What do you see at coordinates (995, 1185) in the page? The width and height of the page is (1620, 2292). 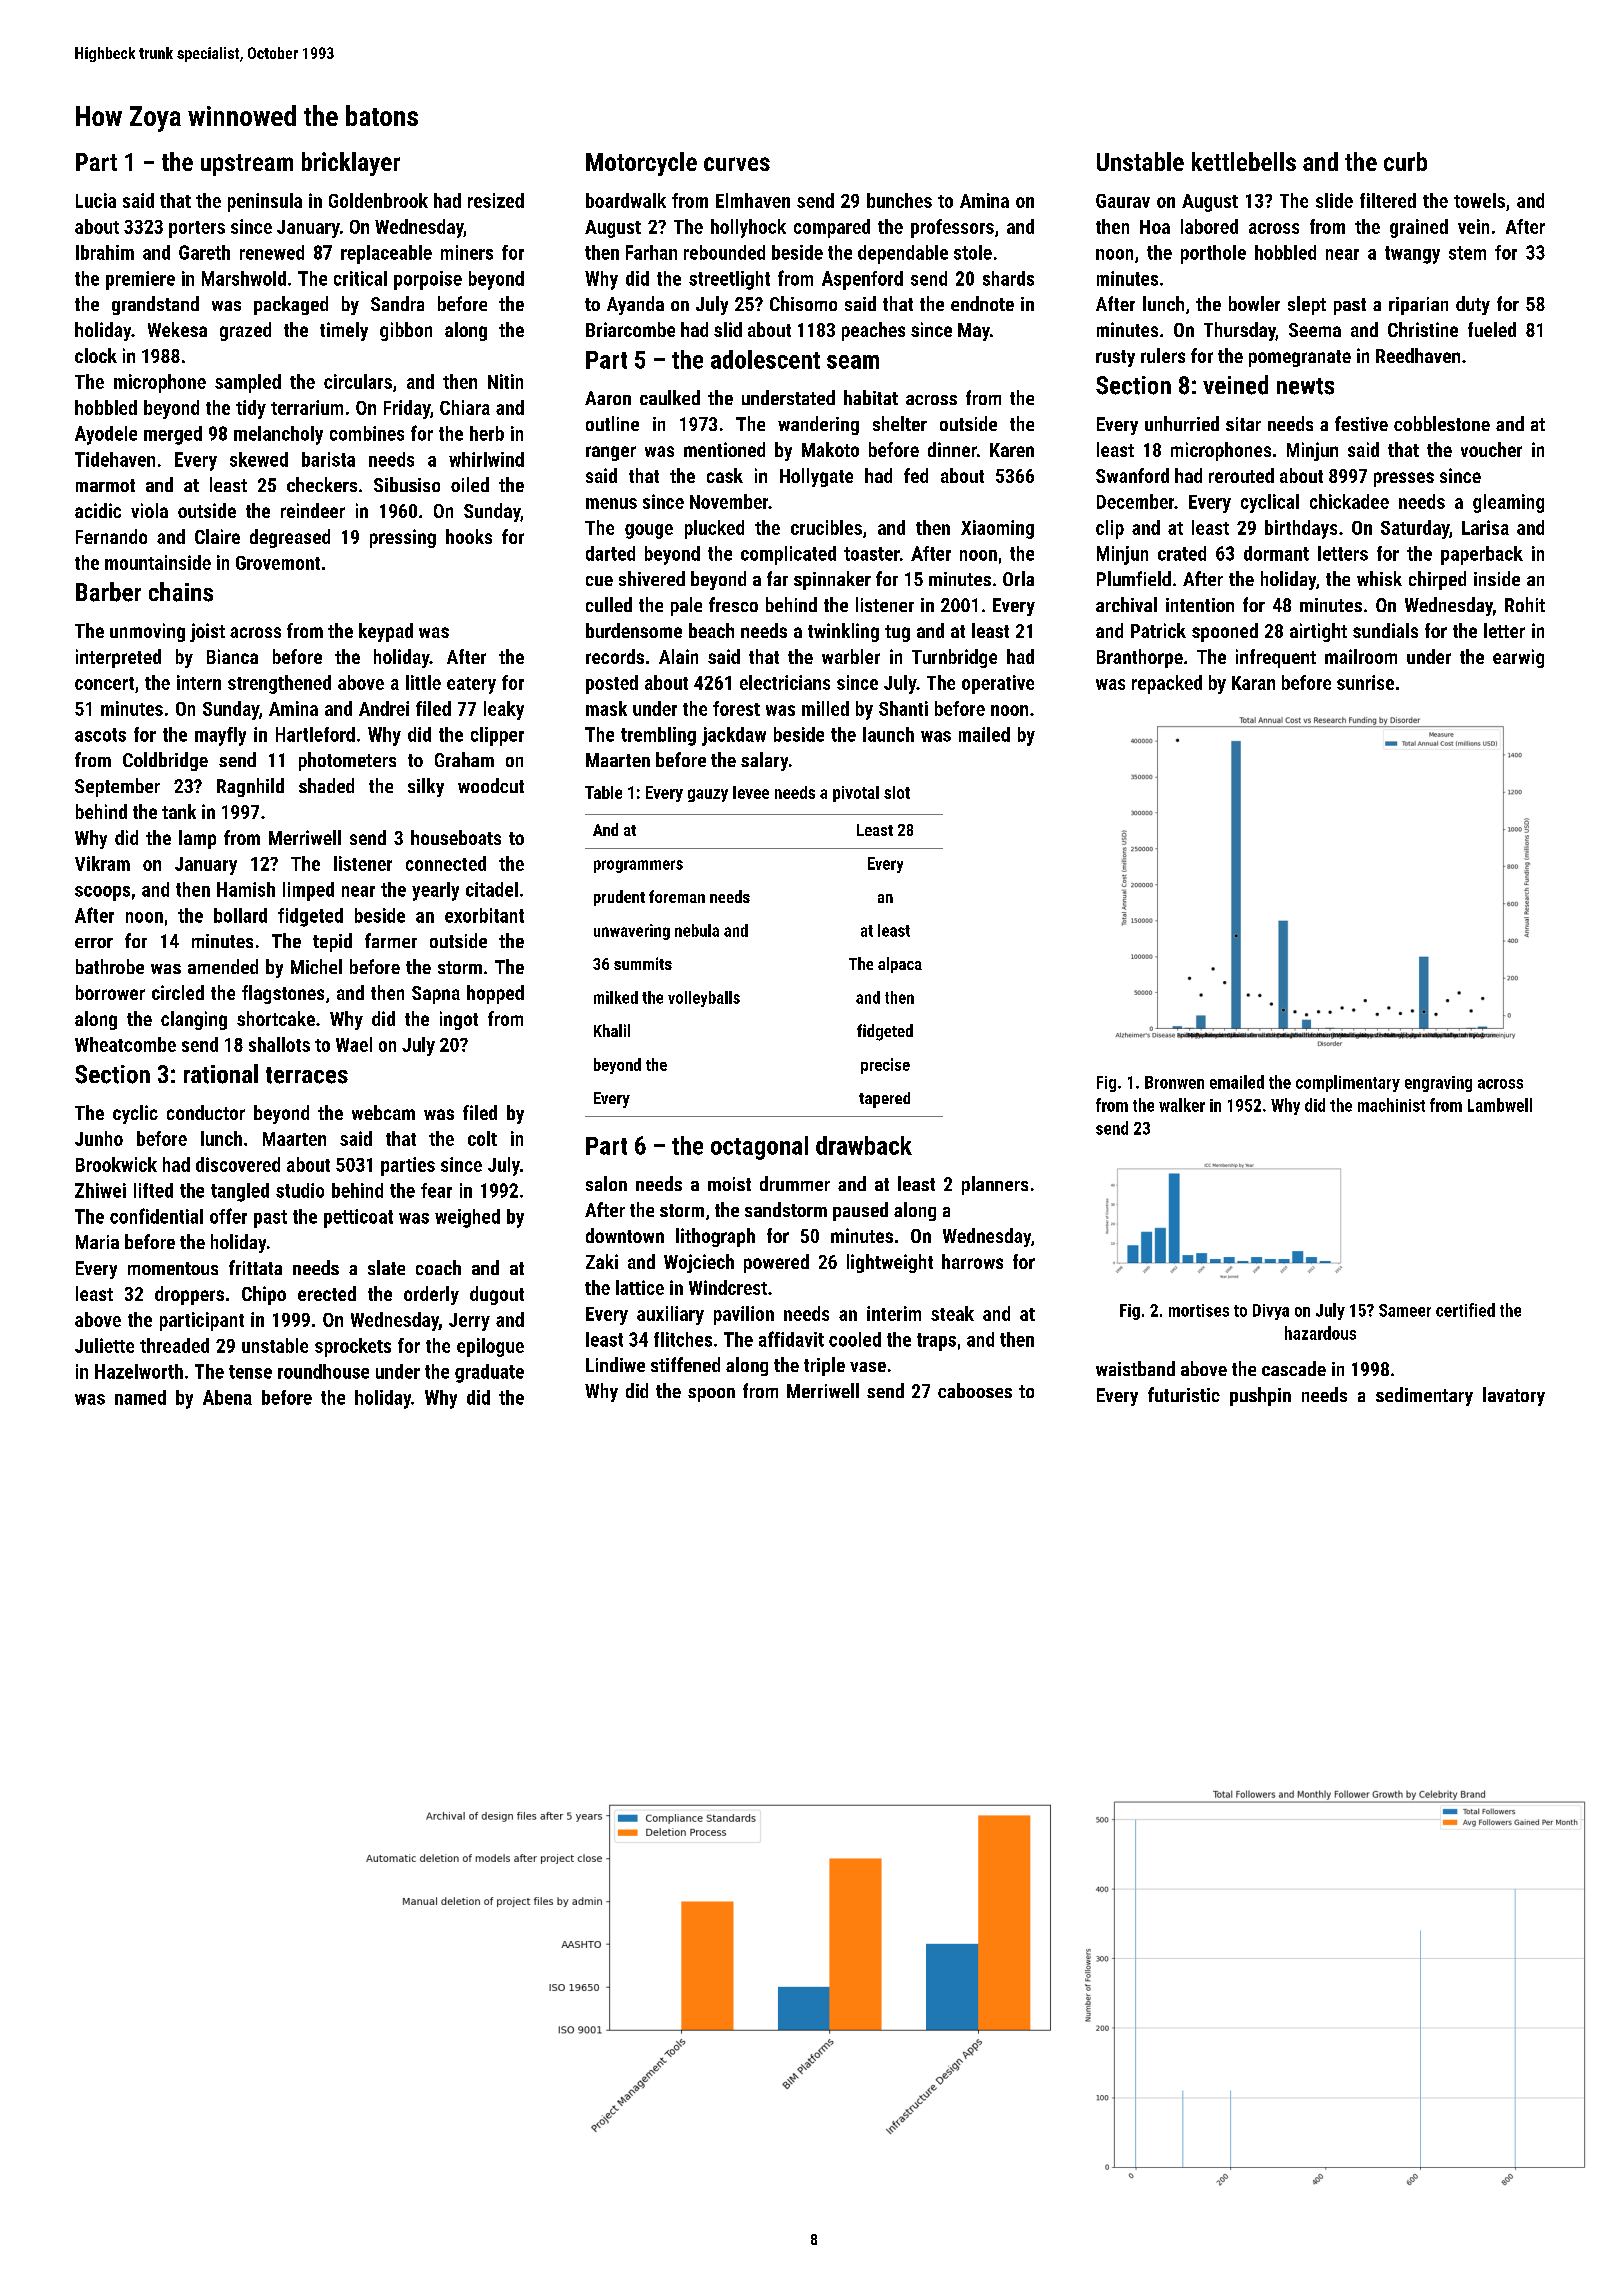 I see `planners` at bounding box center [995, 1185].
